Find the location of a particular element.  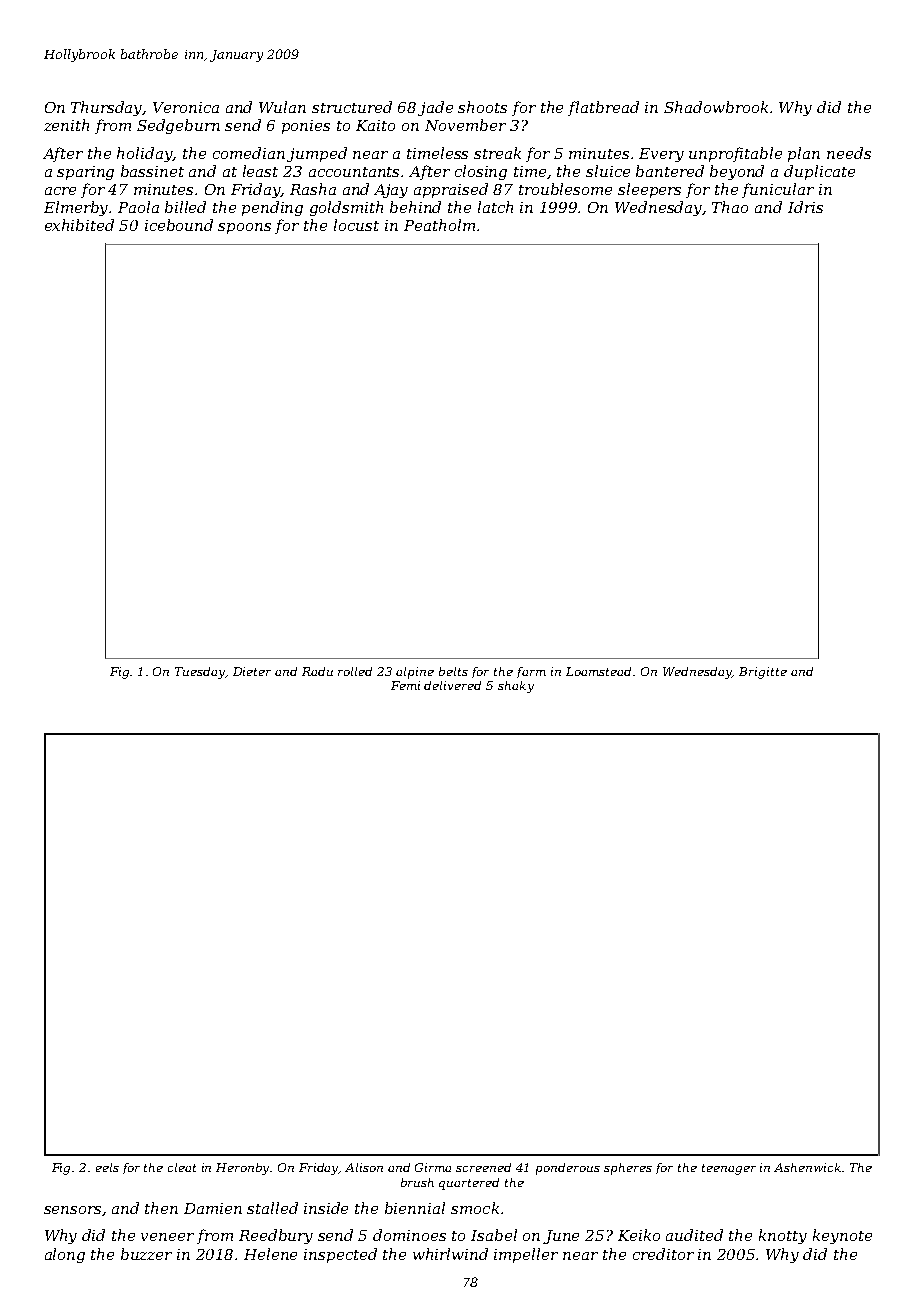

stalled is located at coordinates (272, 1208).
